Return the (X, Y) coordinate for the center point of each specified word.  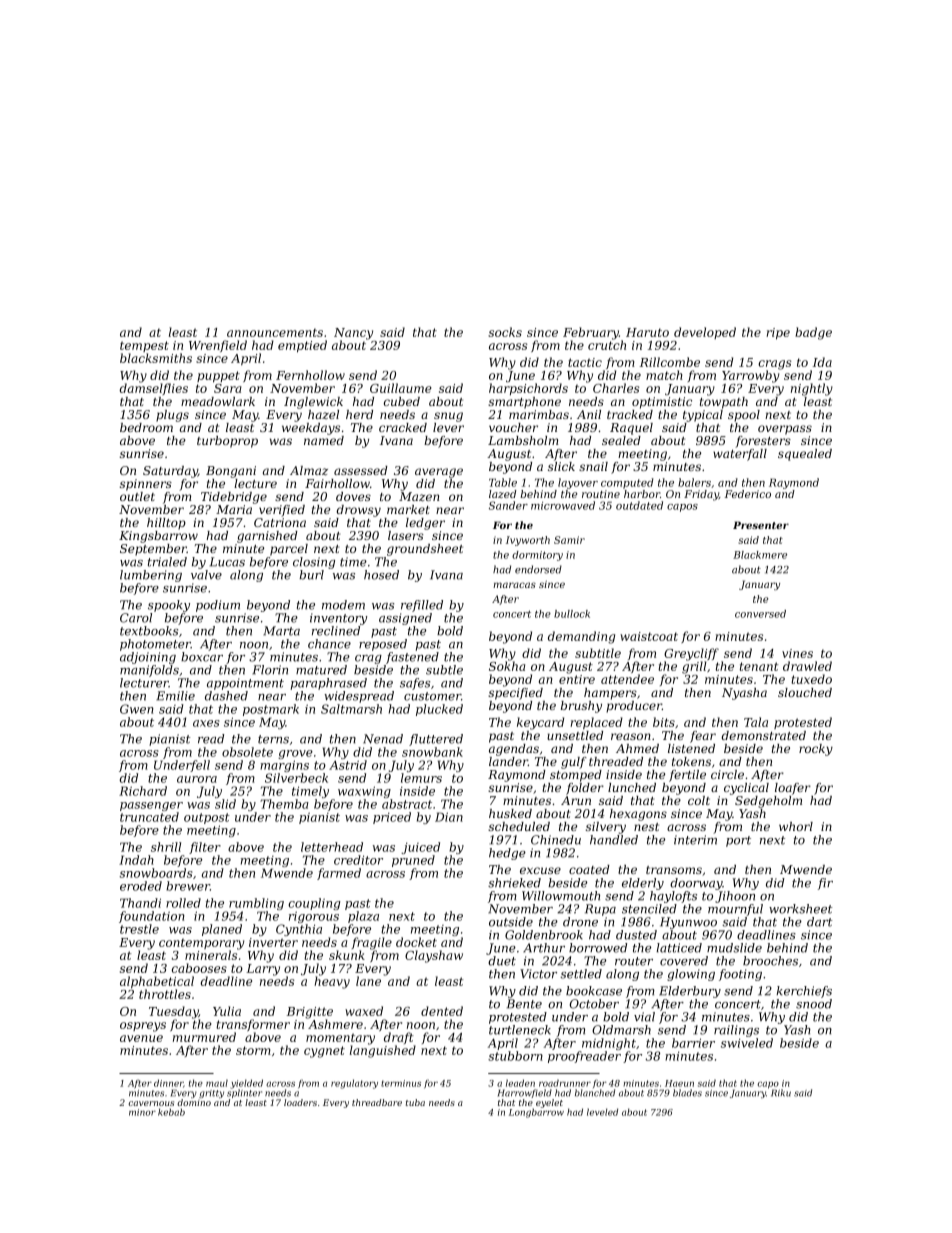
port (738, 841)
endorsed (538, 569)
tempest (144, 346)
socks (505, 332)
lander (508, 761)
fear (703, 737)
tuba (415, 1102)
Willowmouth (561, 896)
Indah (136, 860)
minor (142, 1112)
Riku (781, 1093)
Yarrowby (751, 376)
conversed (760, 614)
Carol (136, 618)
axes (206, 723)
